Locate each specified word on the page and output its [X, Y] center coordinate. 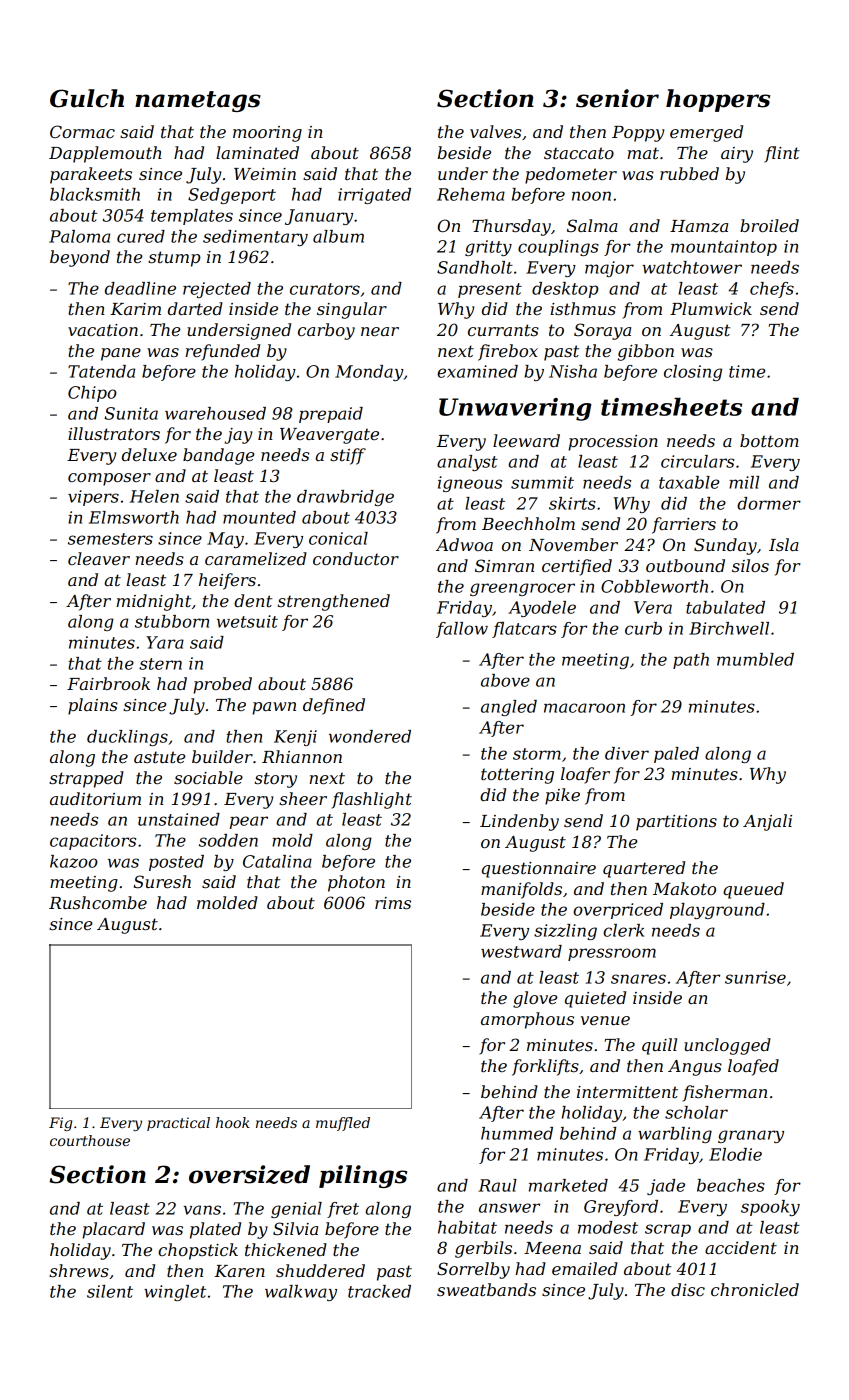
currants [503, 330]
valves [495, 131]
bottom [769, 440]
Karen [239, 1271]
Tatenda [101, 371]
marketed [568, 1185]
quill [659, 1046]
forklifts [545, 1067]
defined [334, 706]
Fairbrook [108, 683]
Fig [60, 1124]
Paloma [79, 236]
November [573, 544]
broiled [769, 225]
